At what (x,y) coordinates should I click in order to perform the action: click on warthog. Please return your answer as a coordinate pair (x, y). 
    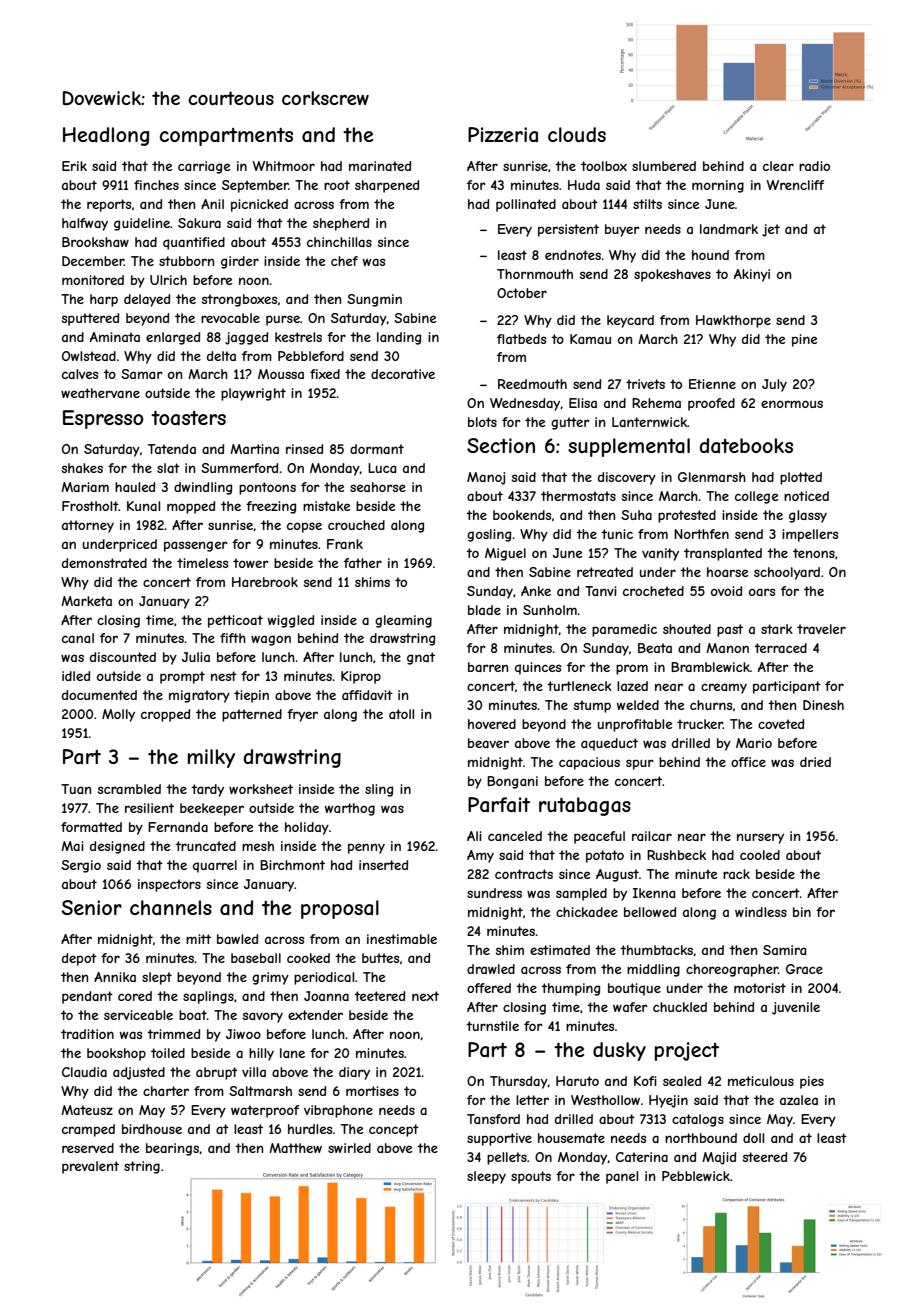
    Looking at the image, I should click on (350, 809).
